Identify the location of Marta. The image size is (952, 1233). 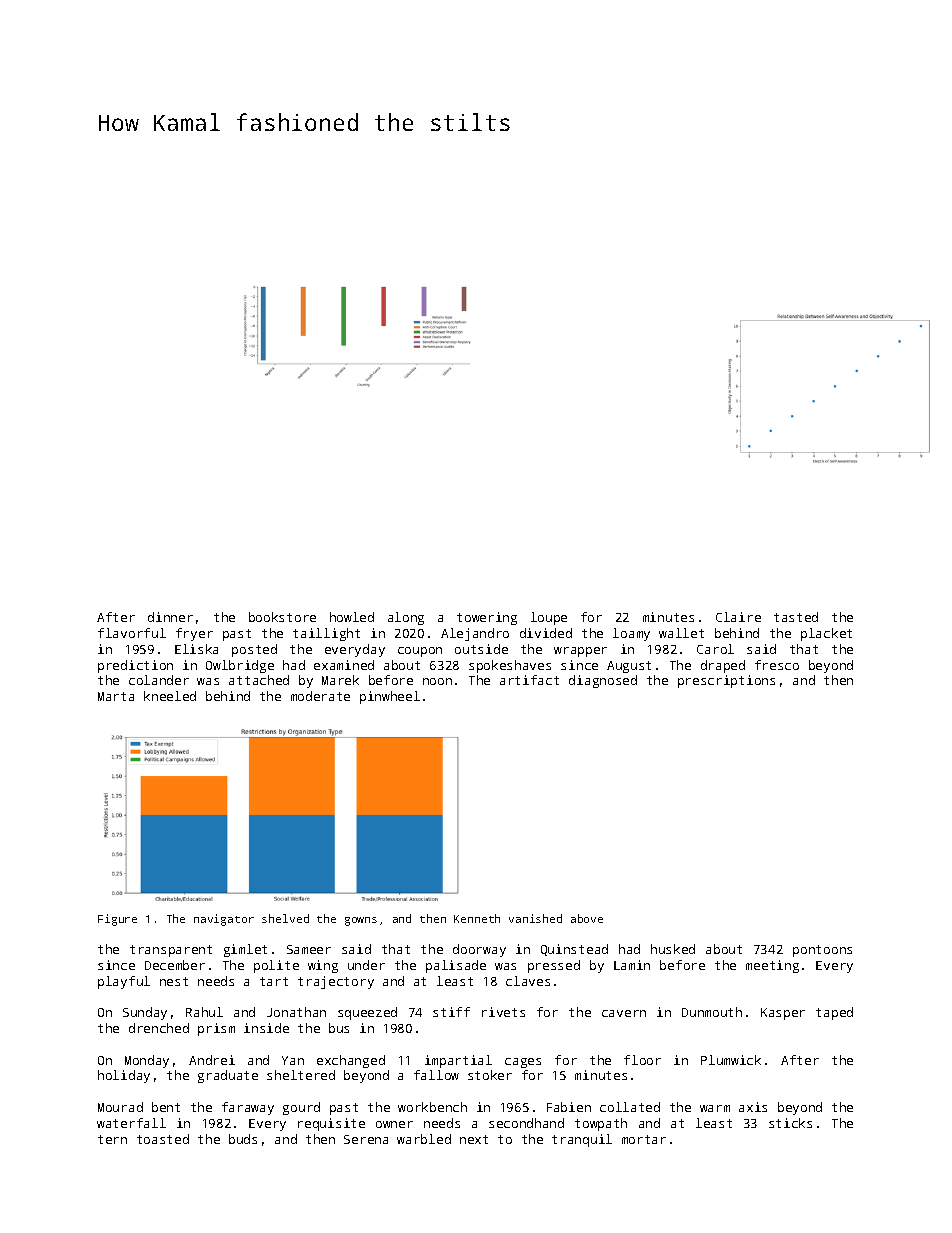
(116, 696).
